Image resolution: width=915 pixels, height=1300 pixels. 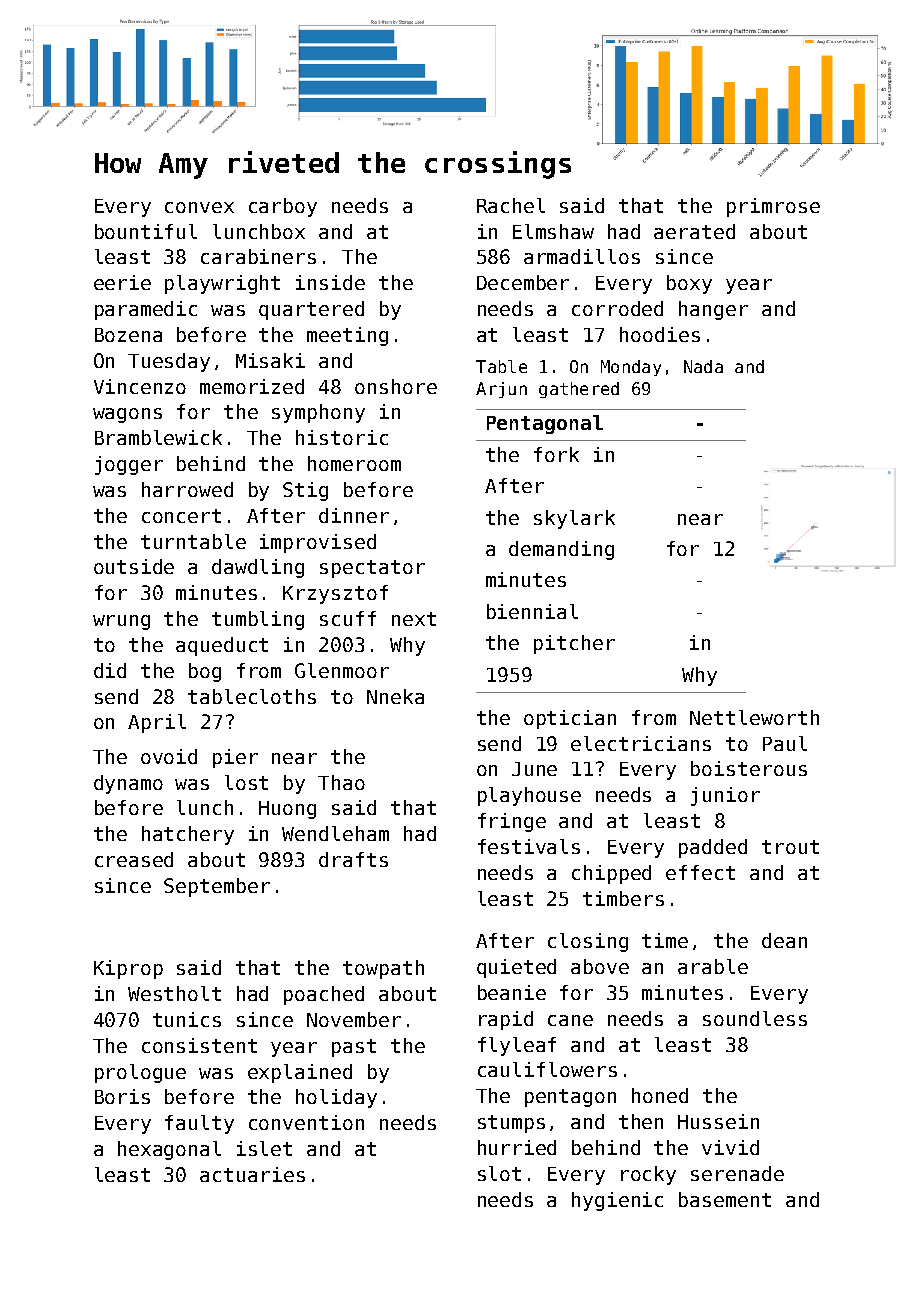 I want to click on slot, so click(x=499, y=1173).
